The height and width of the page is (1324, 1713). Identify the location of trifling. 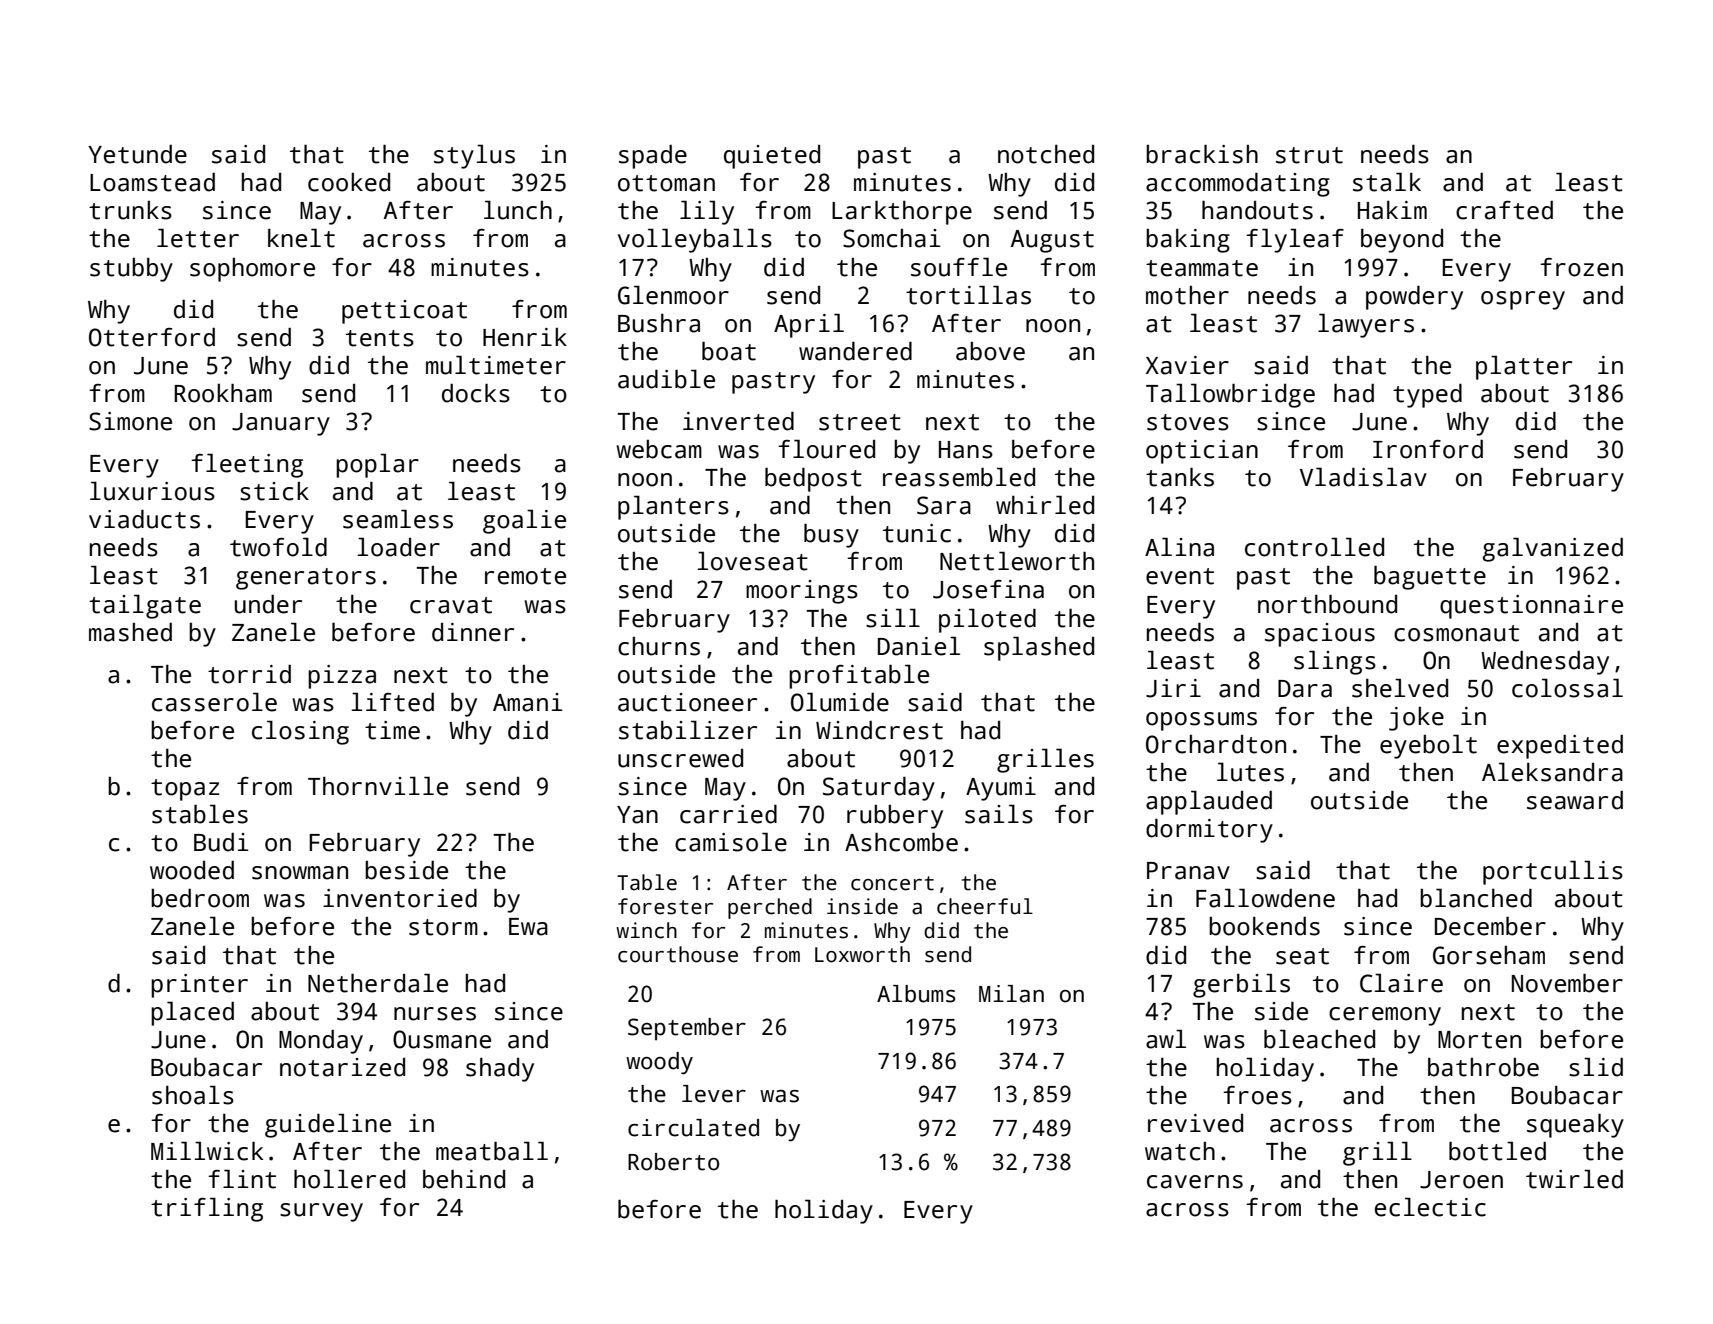
(207, 1209).
